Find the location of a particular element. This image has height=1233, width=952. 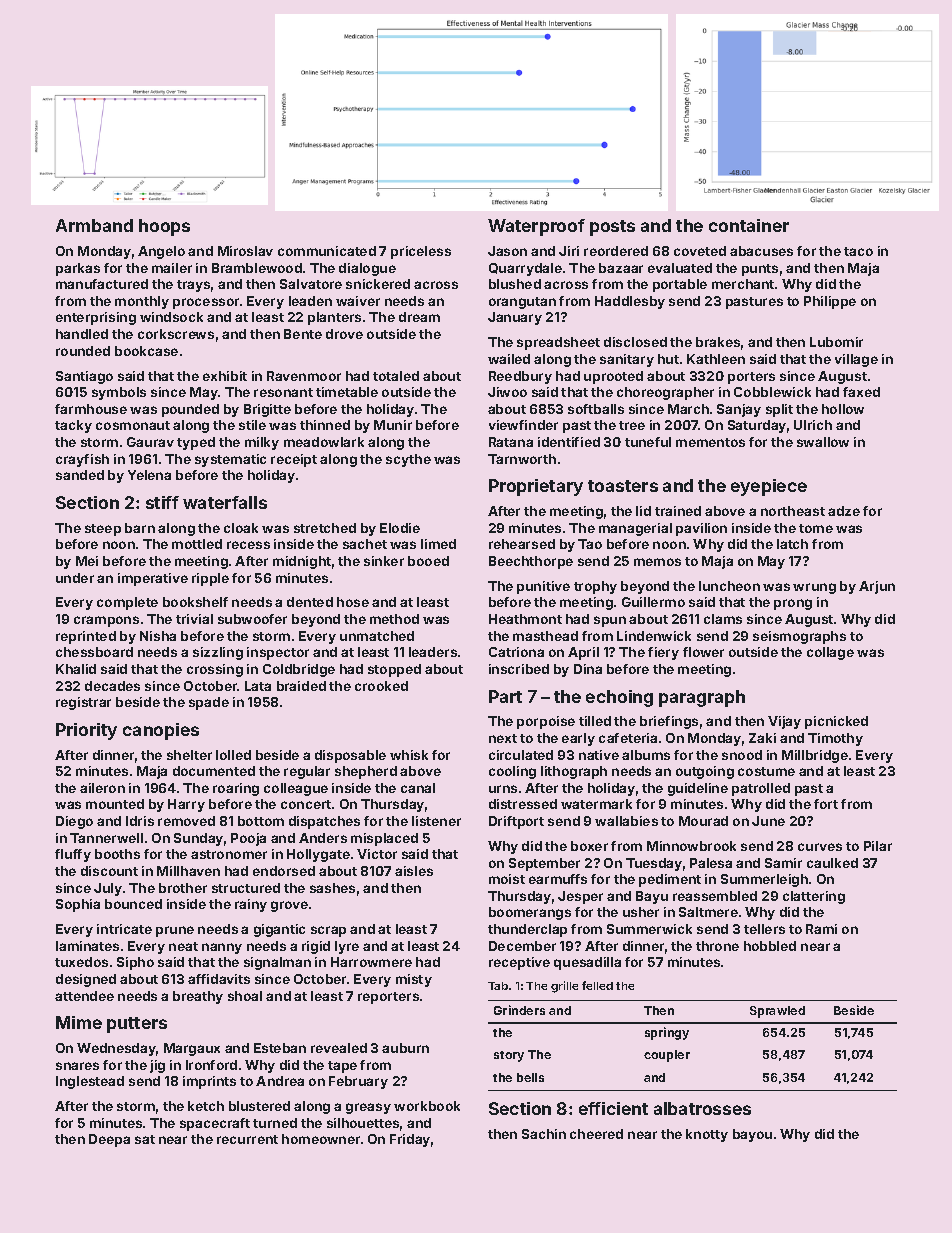

springy is located at coordinates (667, 1033).
